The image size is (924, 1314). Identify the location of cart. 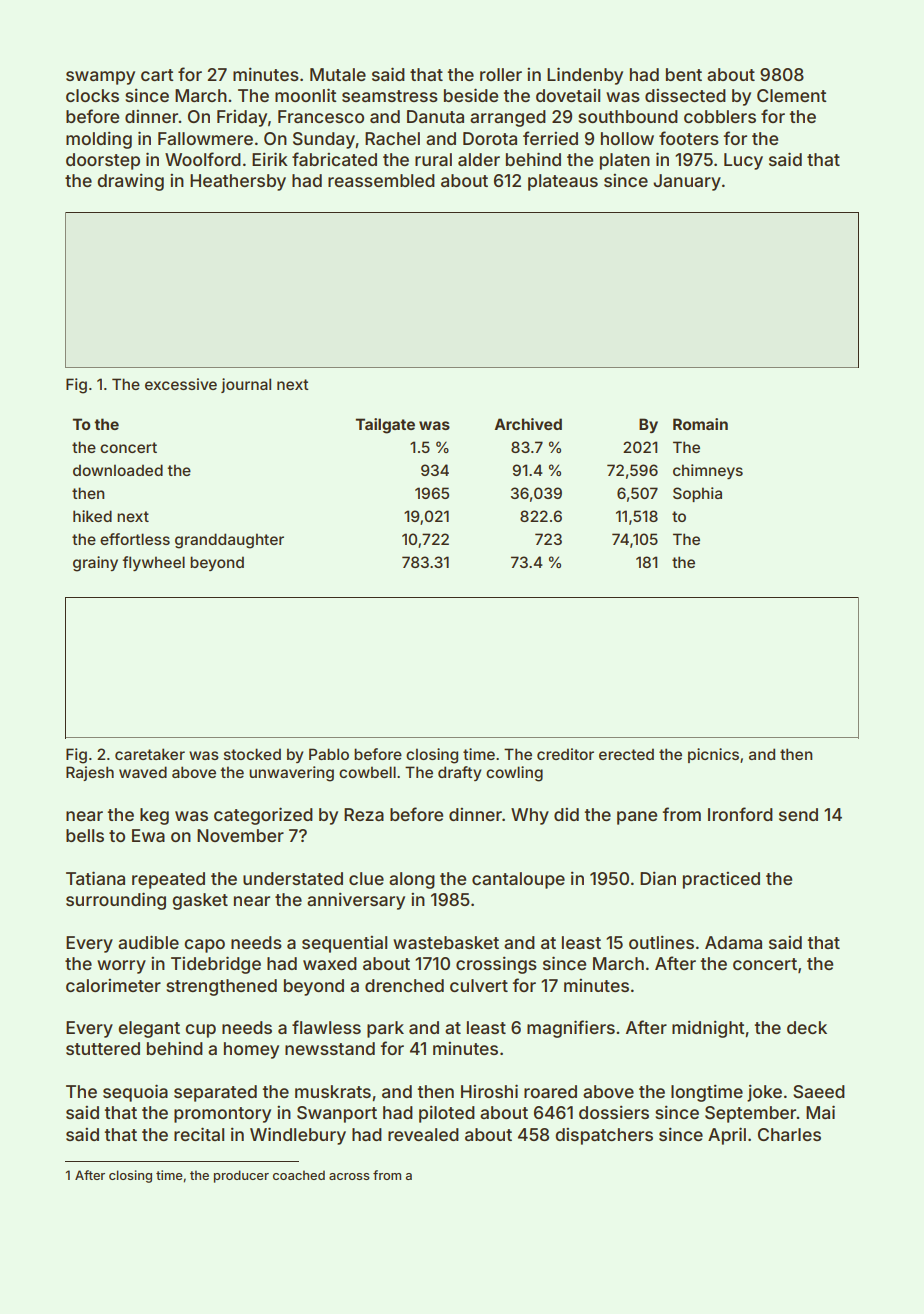
(157, 75).
